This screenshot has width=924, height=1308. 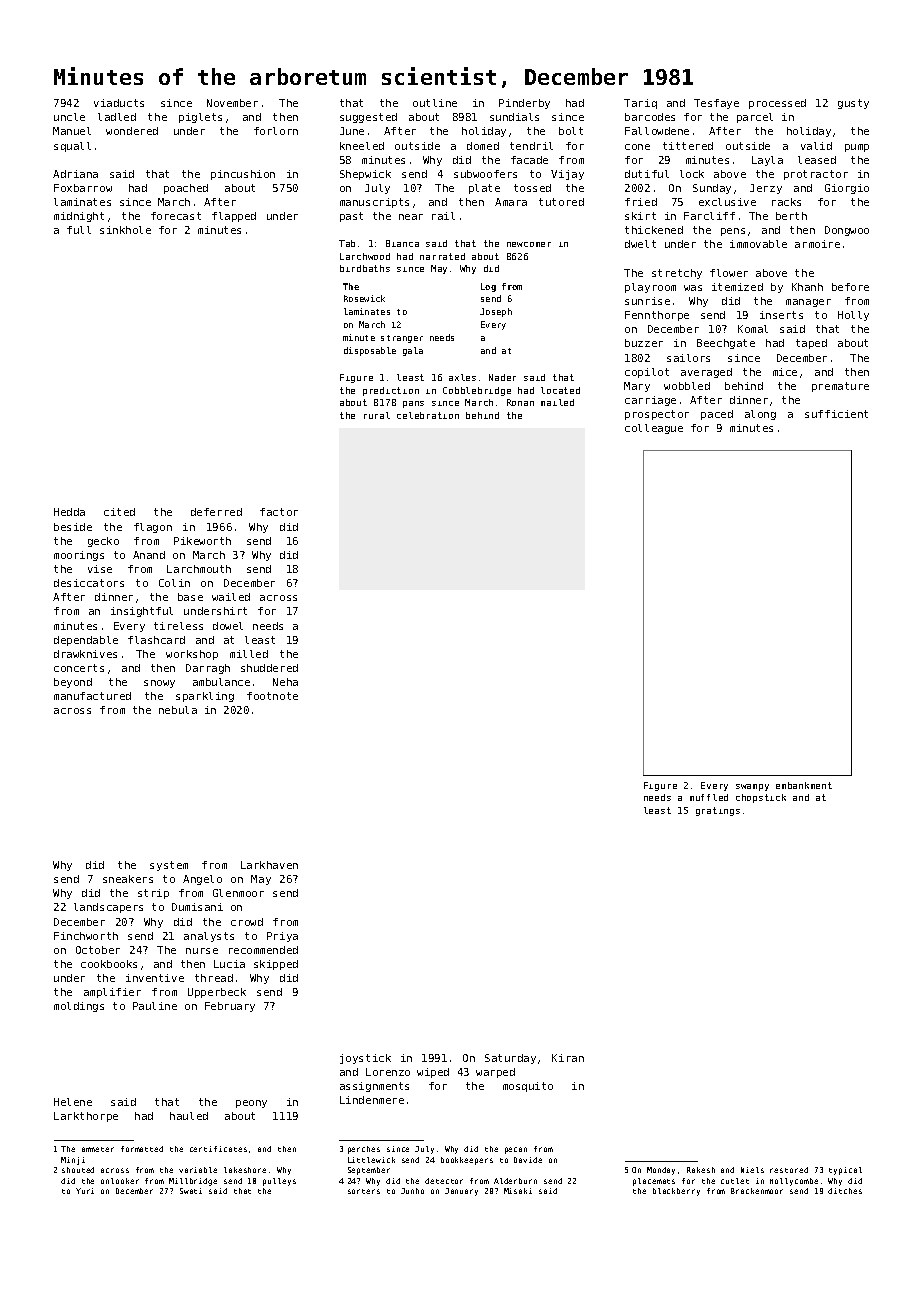 I want to click on shuddered, so click(x=269, y=668).
